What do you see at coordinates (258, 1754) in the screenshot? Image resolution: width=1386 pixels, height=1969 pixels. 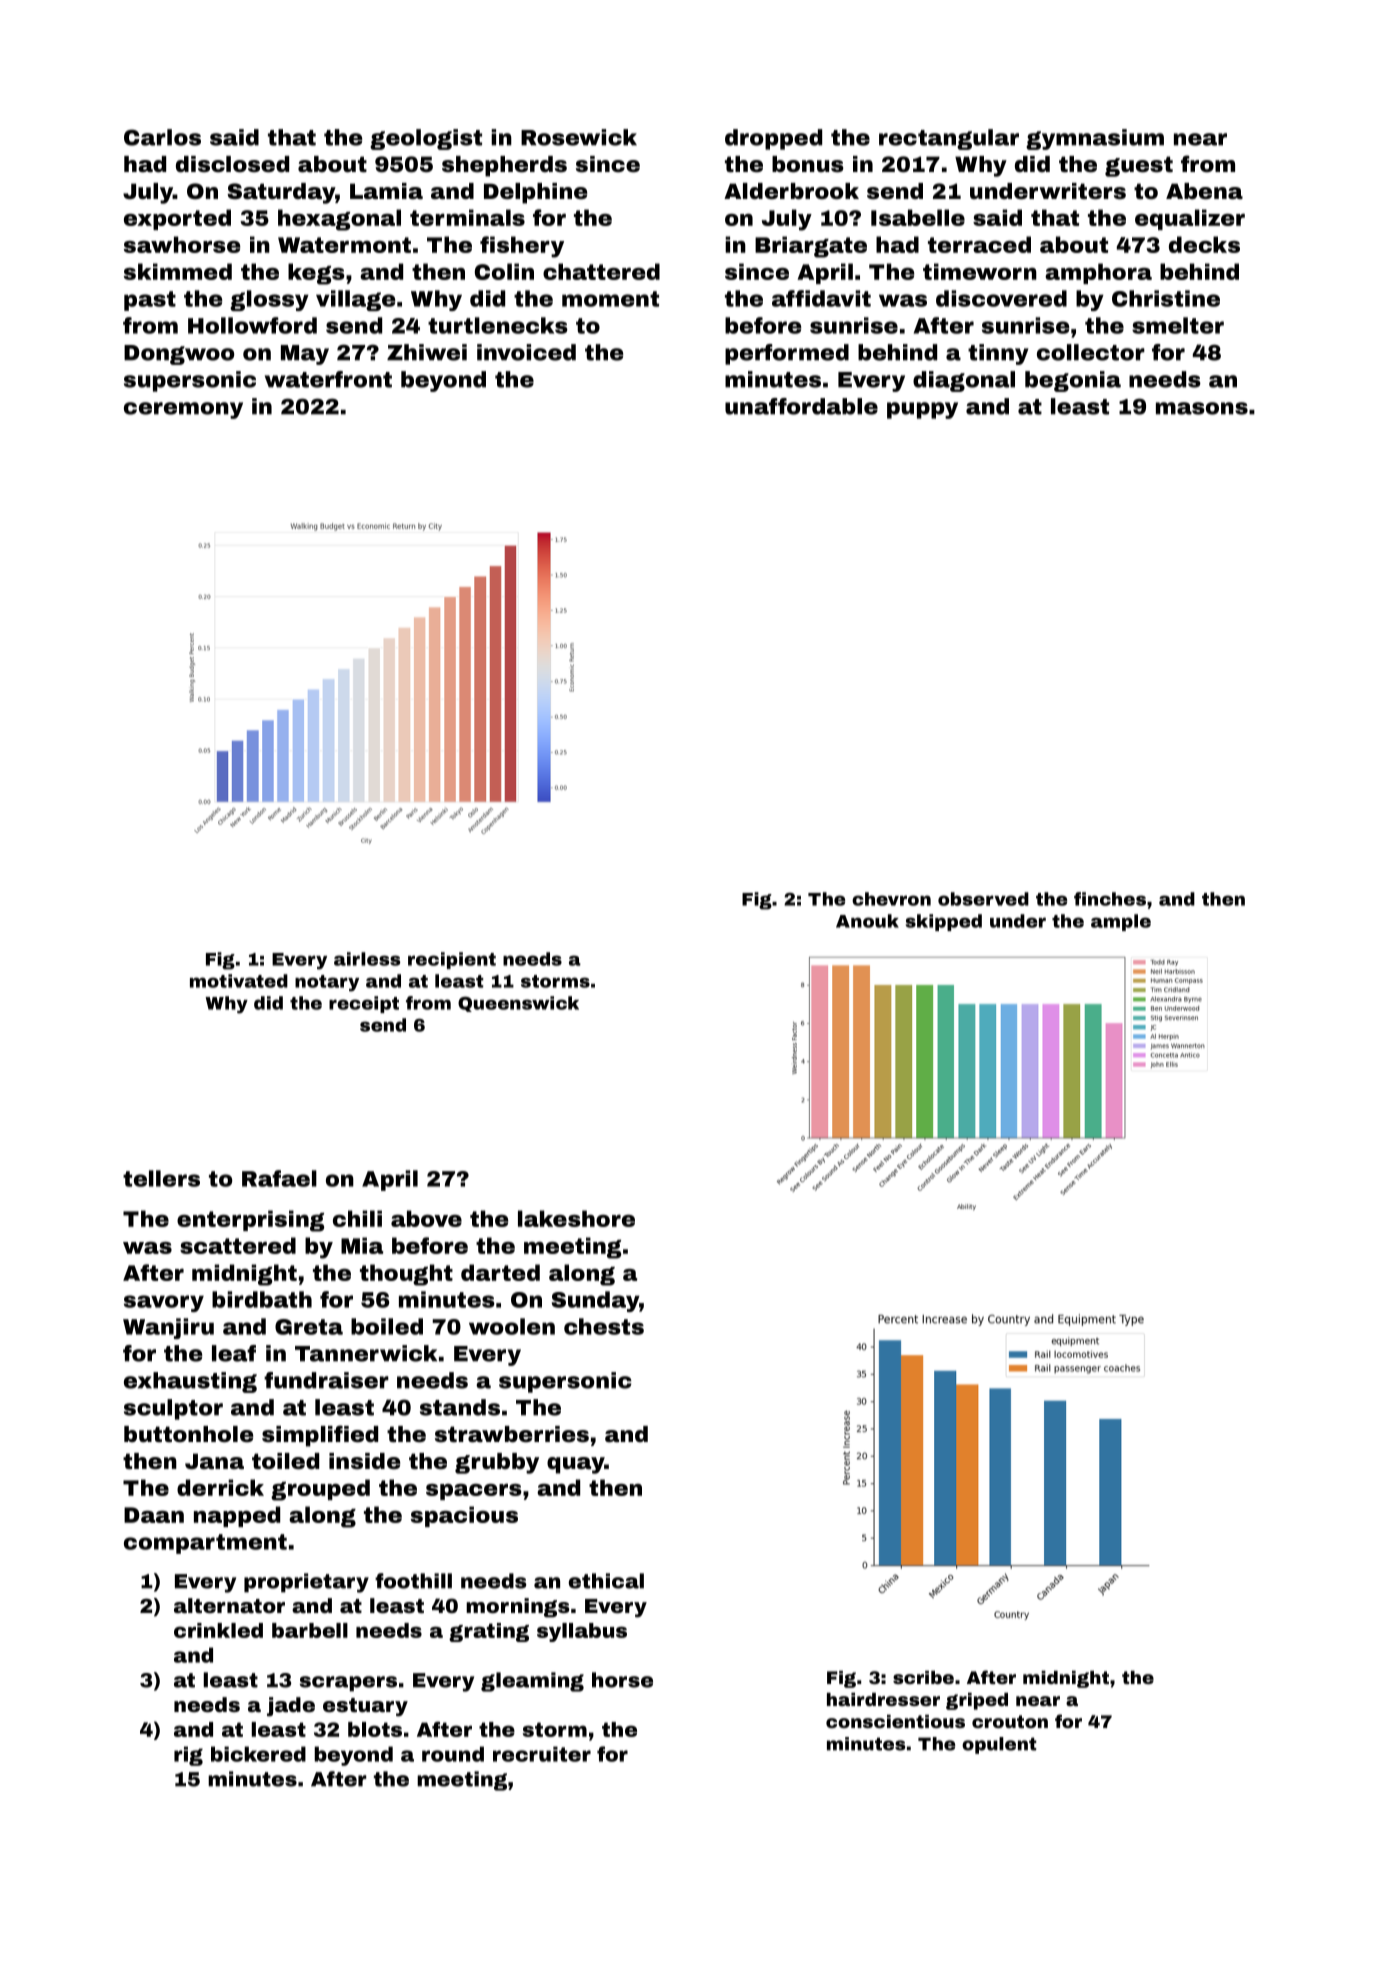 I see `bickered` at bounding box center [258, 1754].
